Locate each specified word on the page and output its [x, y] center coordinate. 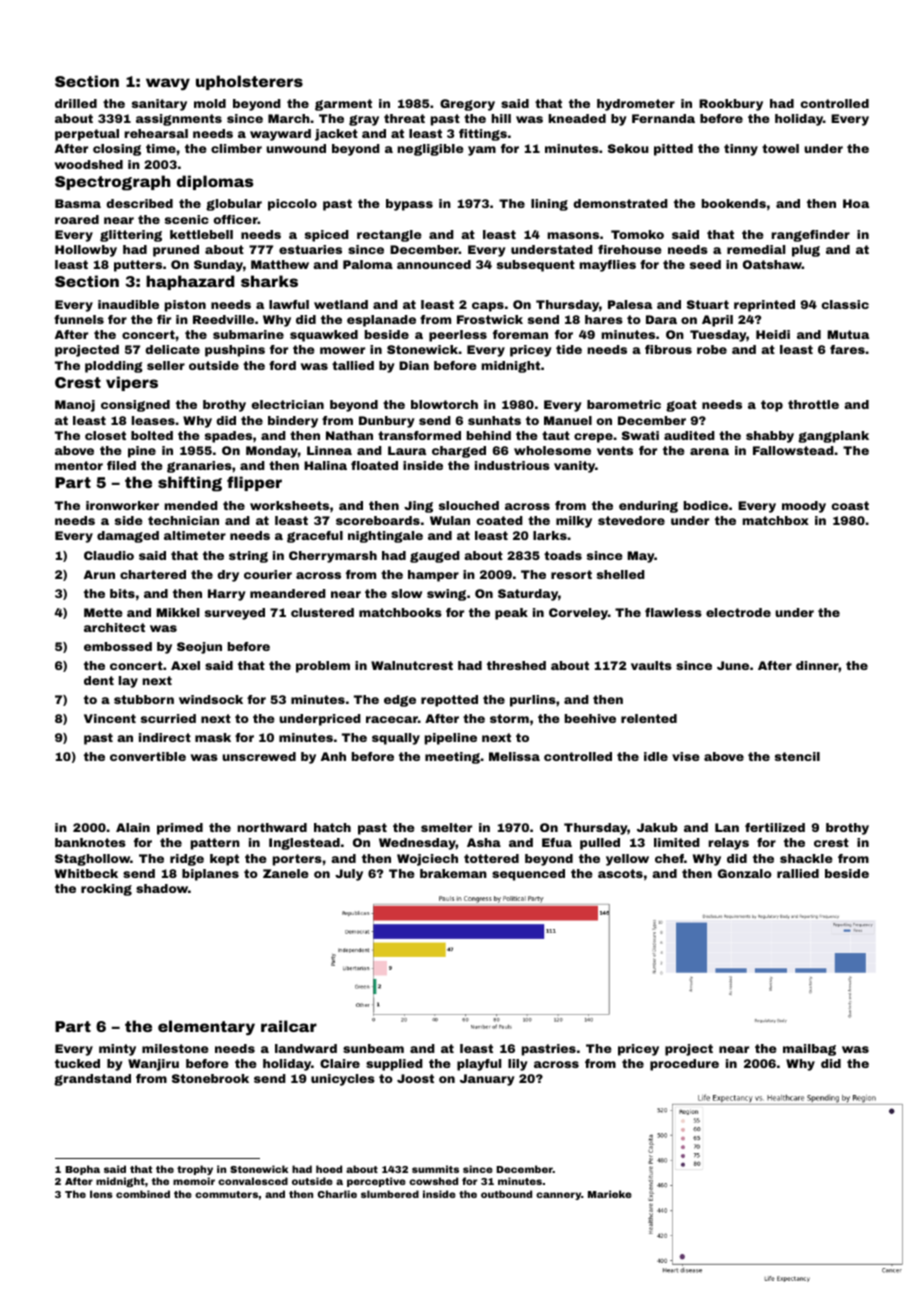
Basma [78, 203]
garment [343, 105]
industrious [512, 465]
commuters [226, 1194]
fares [847, 349]
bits [122, 593]
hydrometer [636, 105]
